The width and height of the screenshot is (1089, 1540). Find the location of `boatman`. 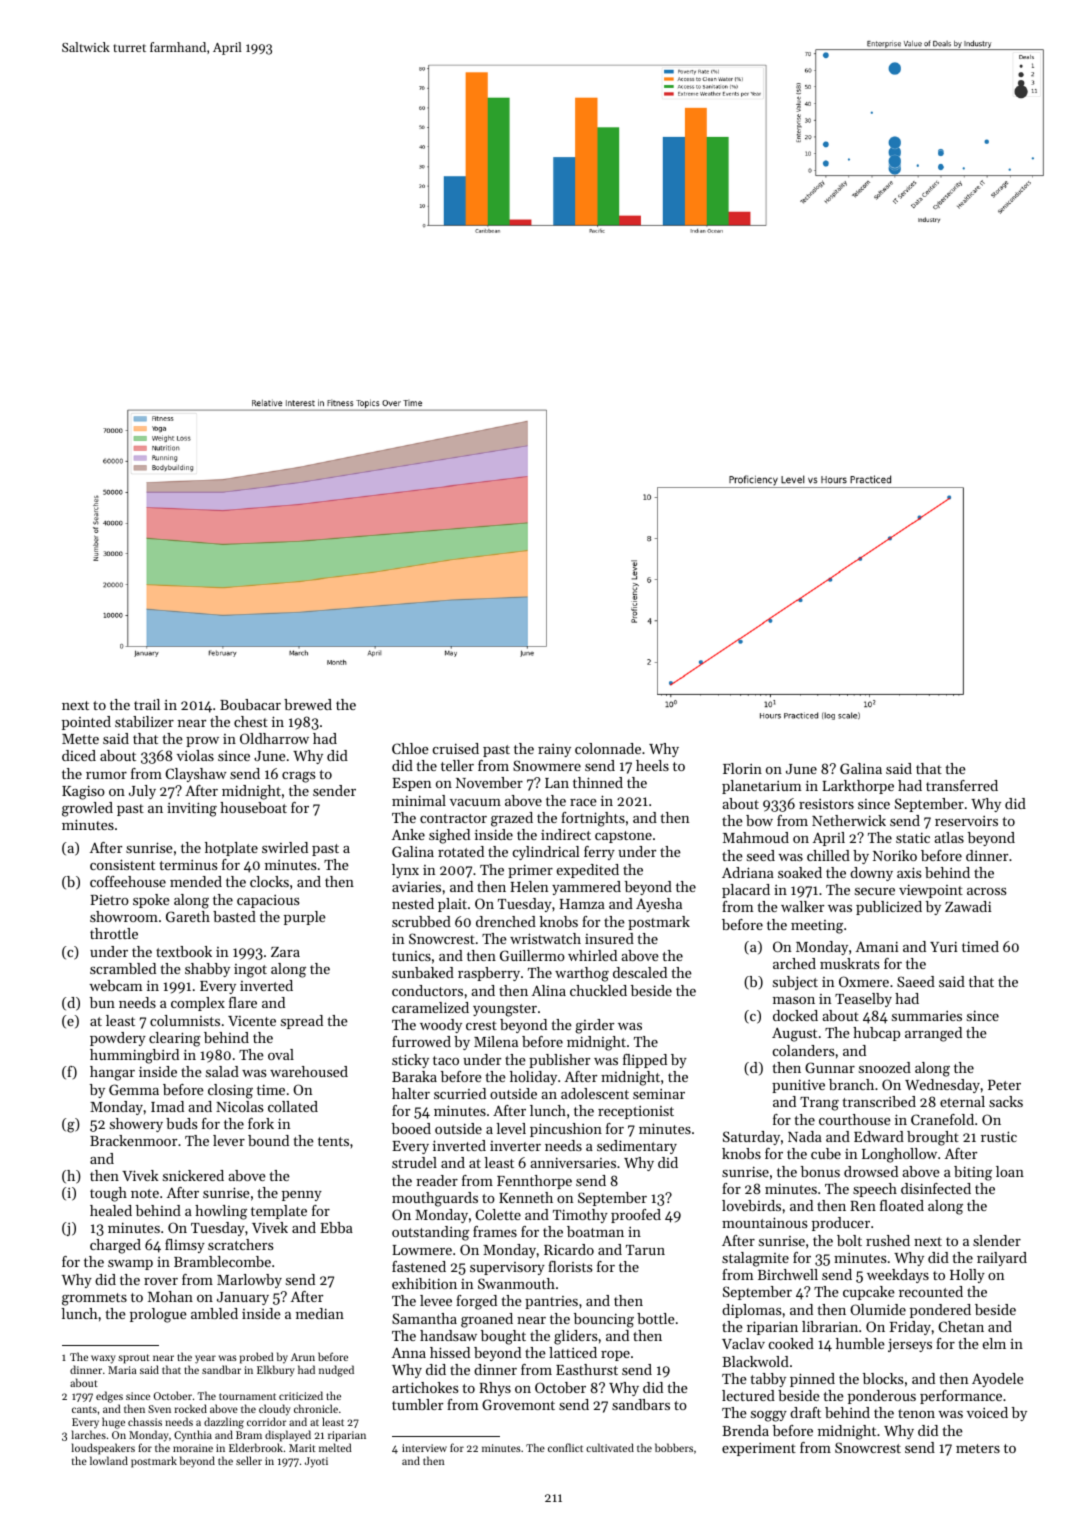

boatman is located at coordinates (595, 1231).
